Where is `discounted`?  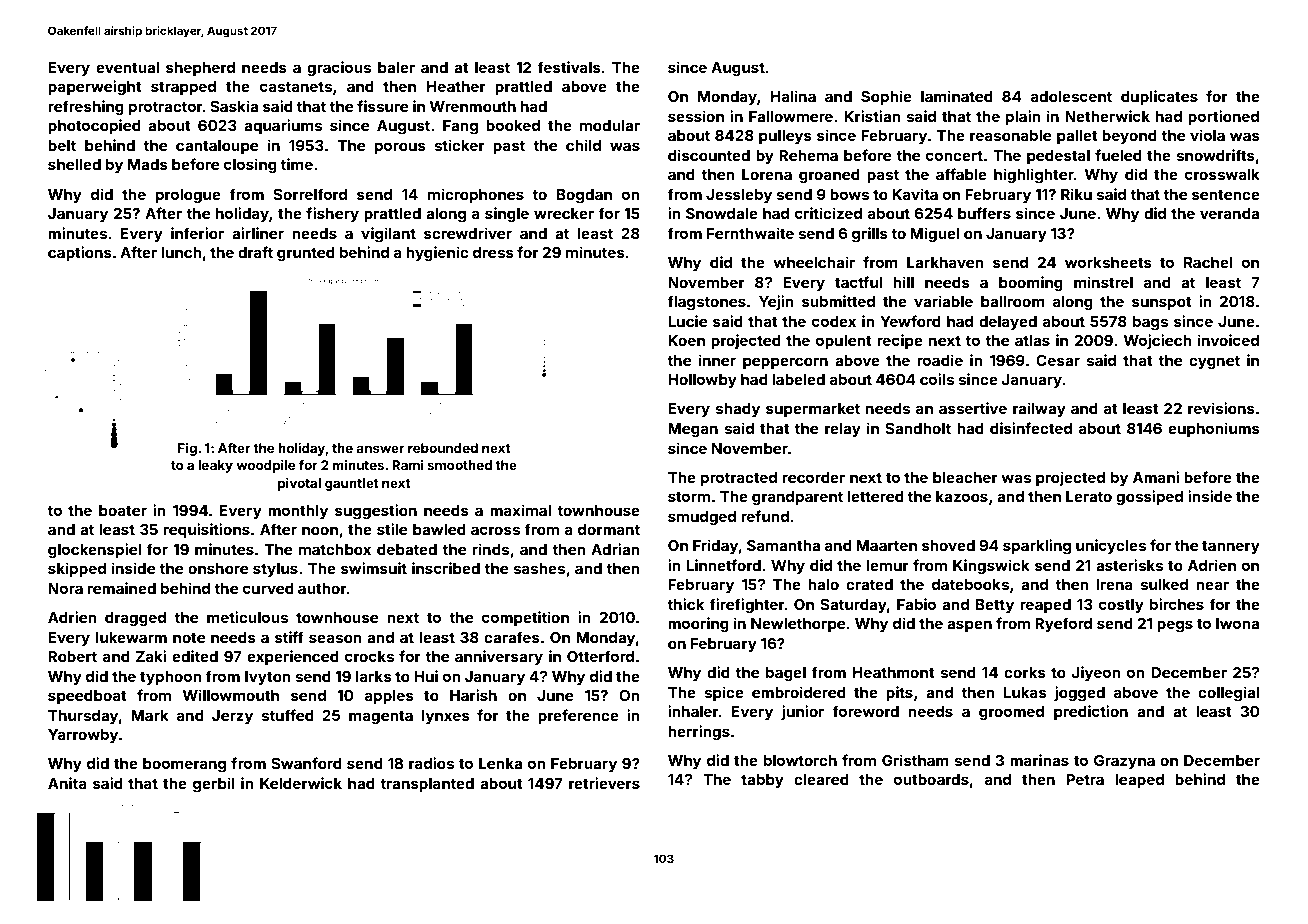
discounted is located at coordinates (709, 155).
